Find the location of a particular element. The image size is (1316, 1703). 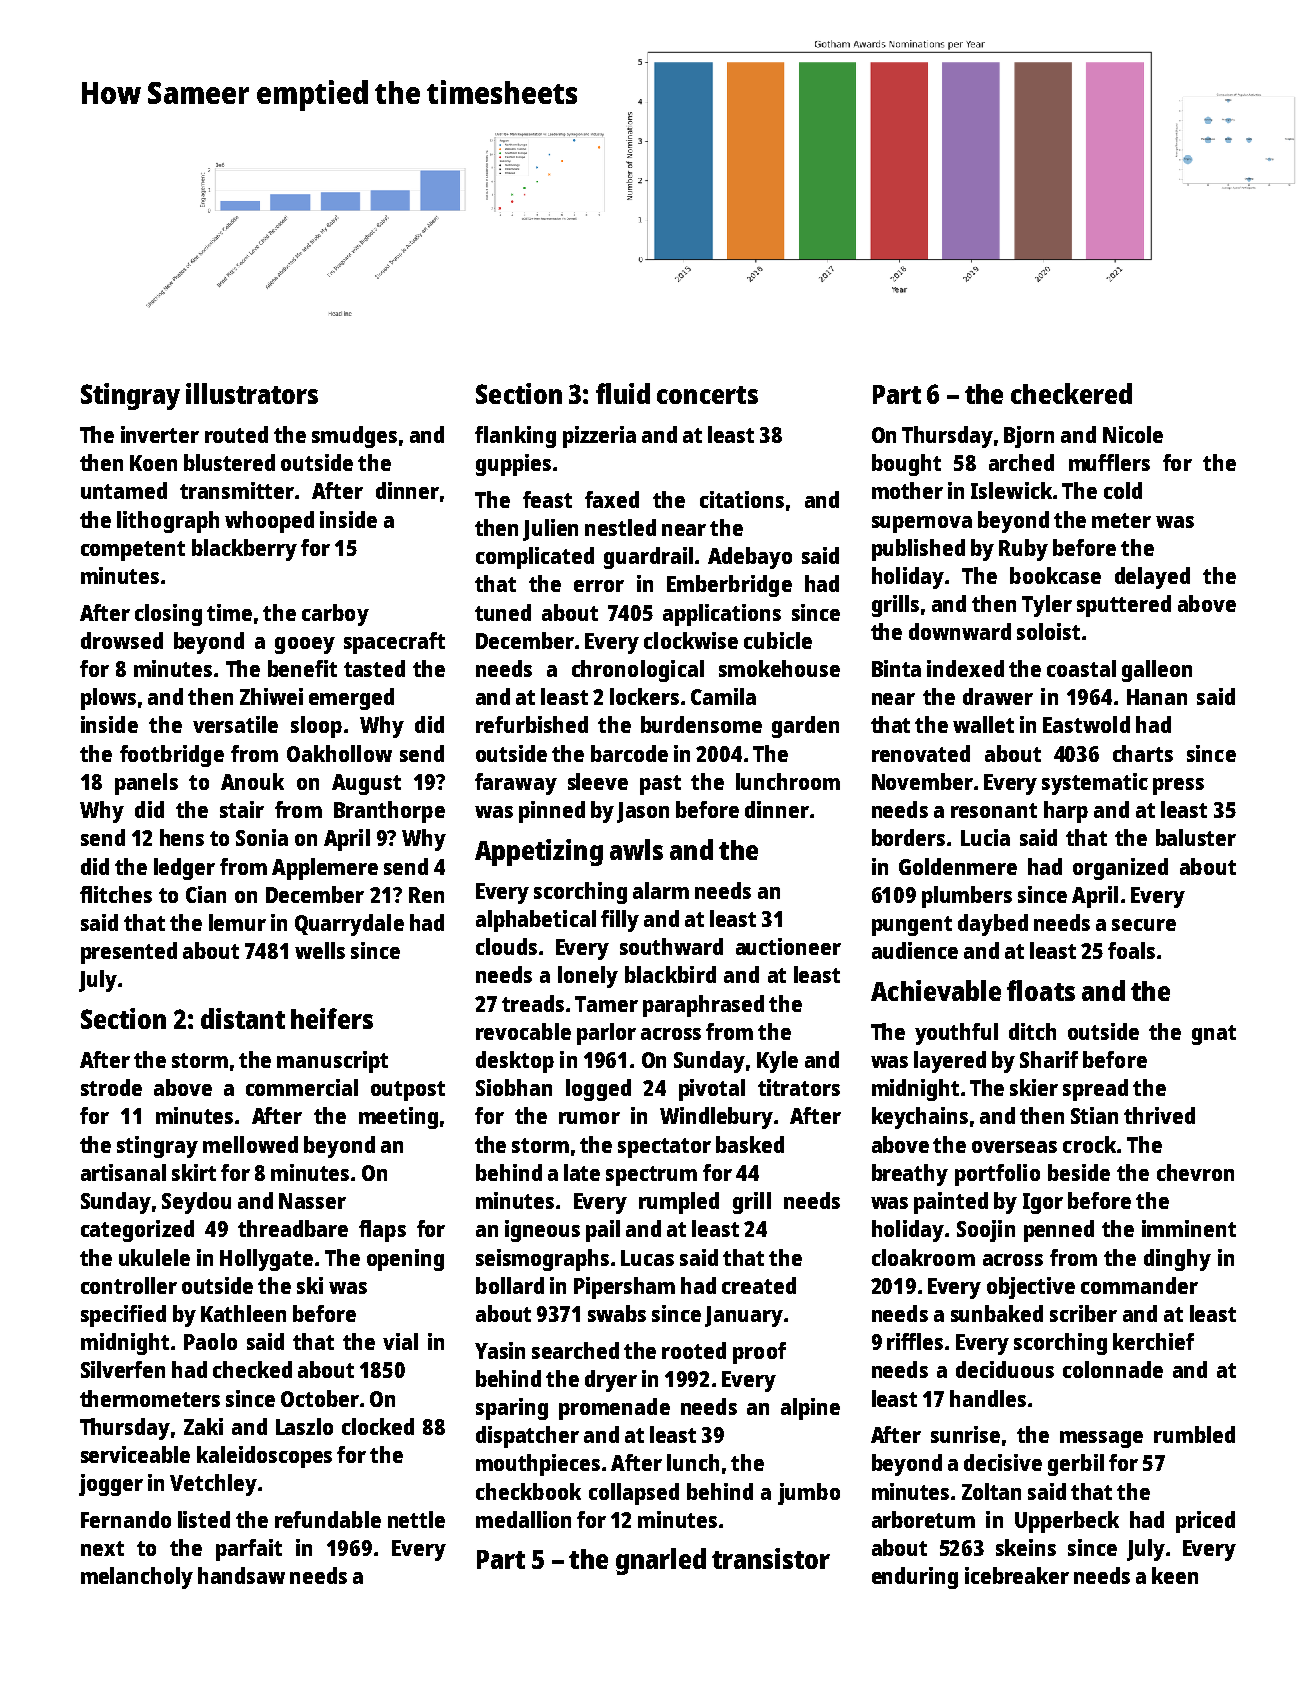

handsaw is located at coordinates (241, 1575).
